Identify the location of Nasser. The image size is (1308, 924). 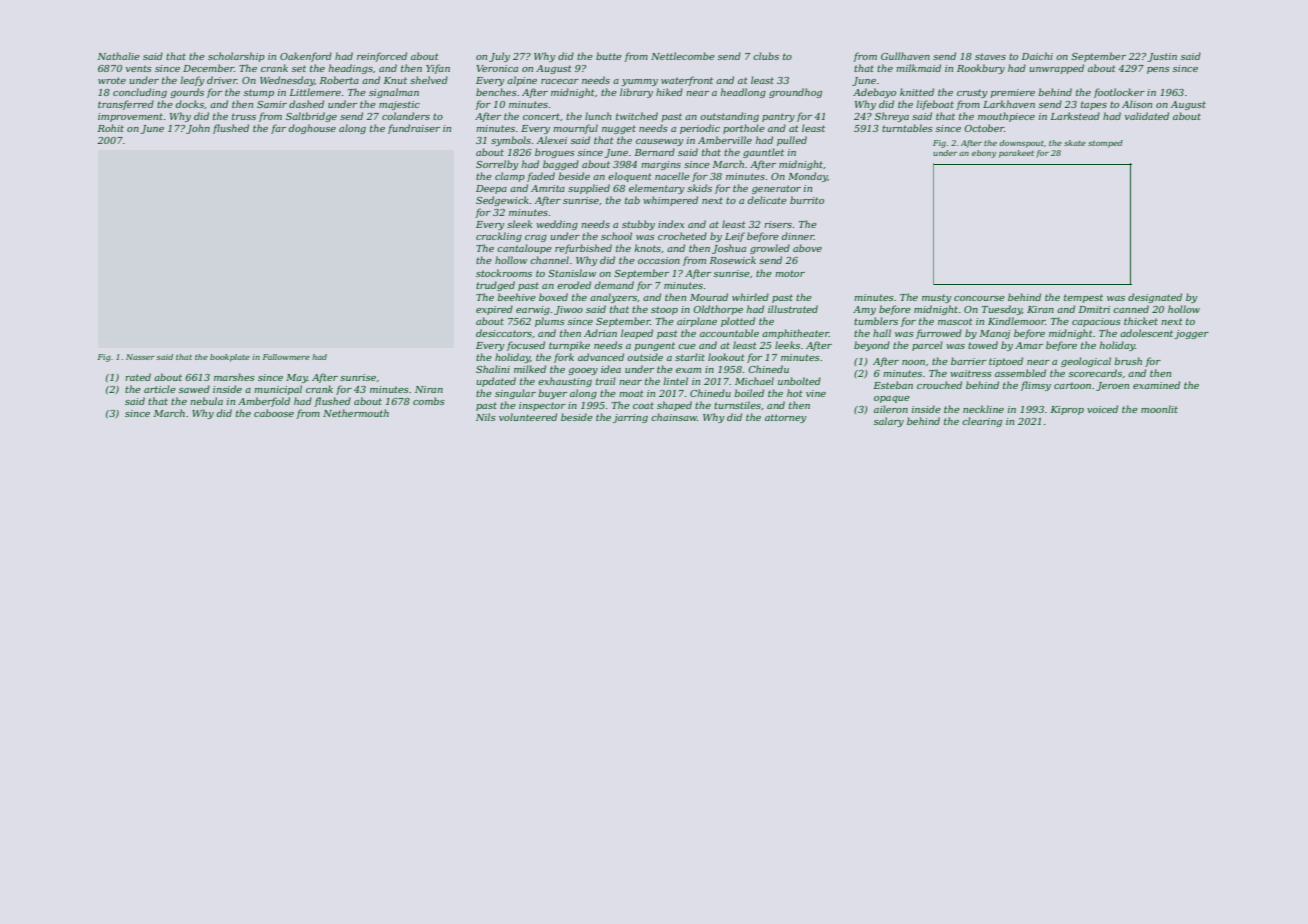
(140, 357).
